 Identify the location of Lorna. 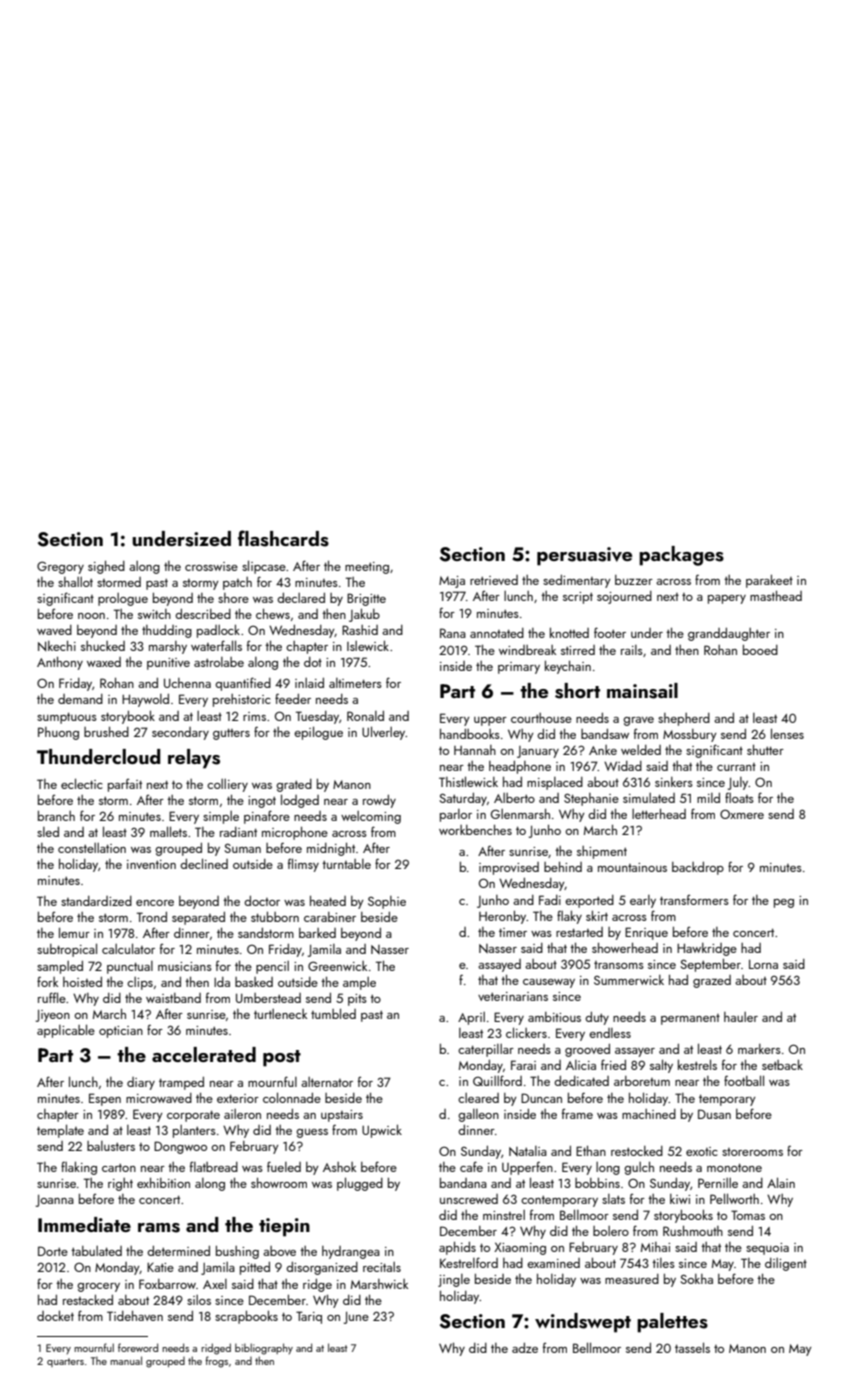
(763, 964).
